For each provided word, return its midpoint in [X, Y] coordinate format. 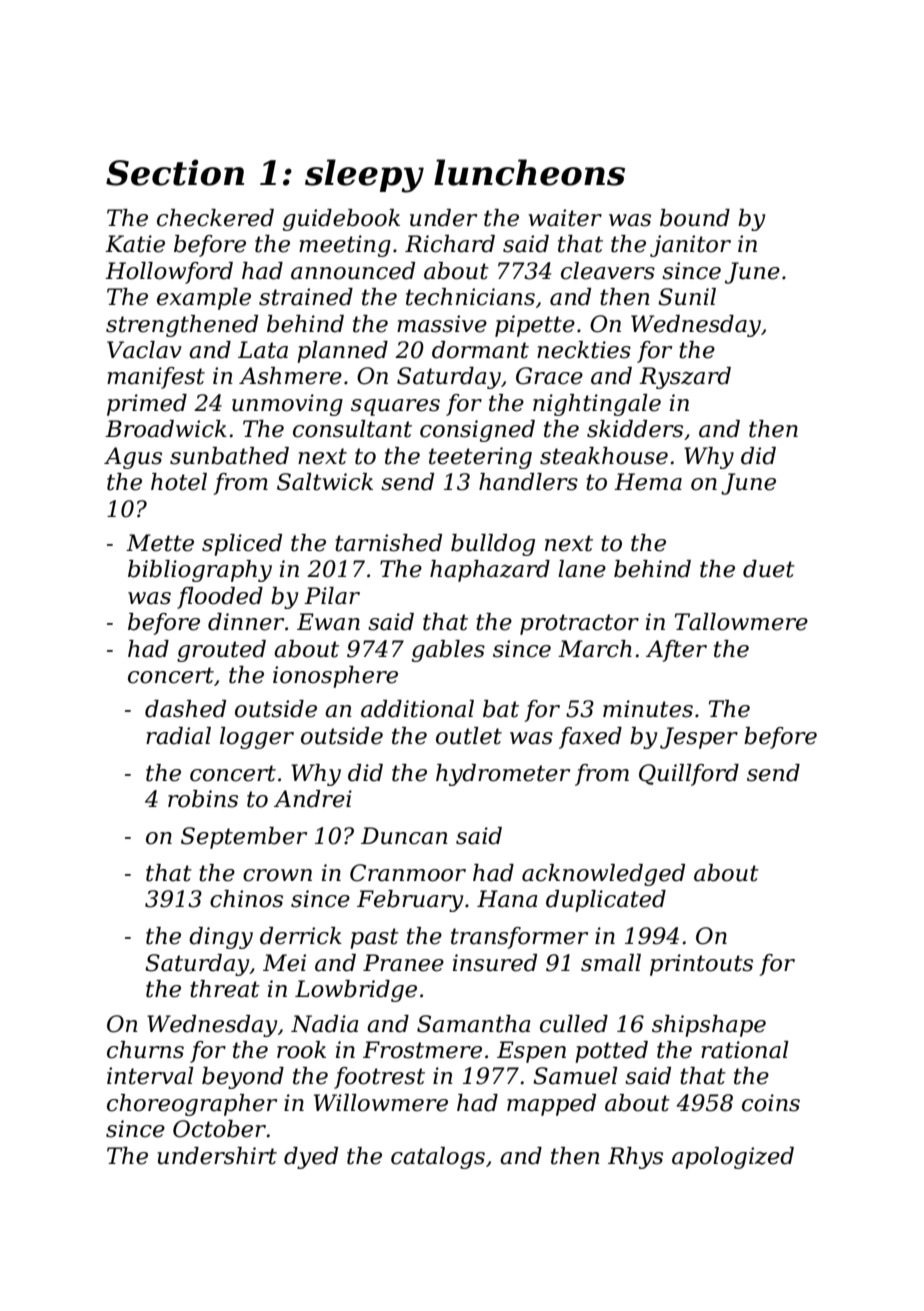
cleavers [608, 271]
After [676, 651]
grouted [221, 651]
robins [203, 799]
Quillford [689, 775]
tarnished [388, 543]
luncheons [529, 172]
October [220, 1129]
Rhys [635, 1158]
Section [175, 172]
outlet [469, 736]
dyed [311, 1158]
